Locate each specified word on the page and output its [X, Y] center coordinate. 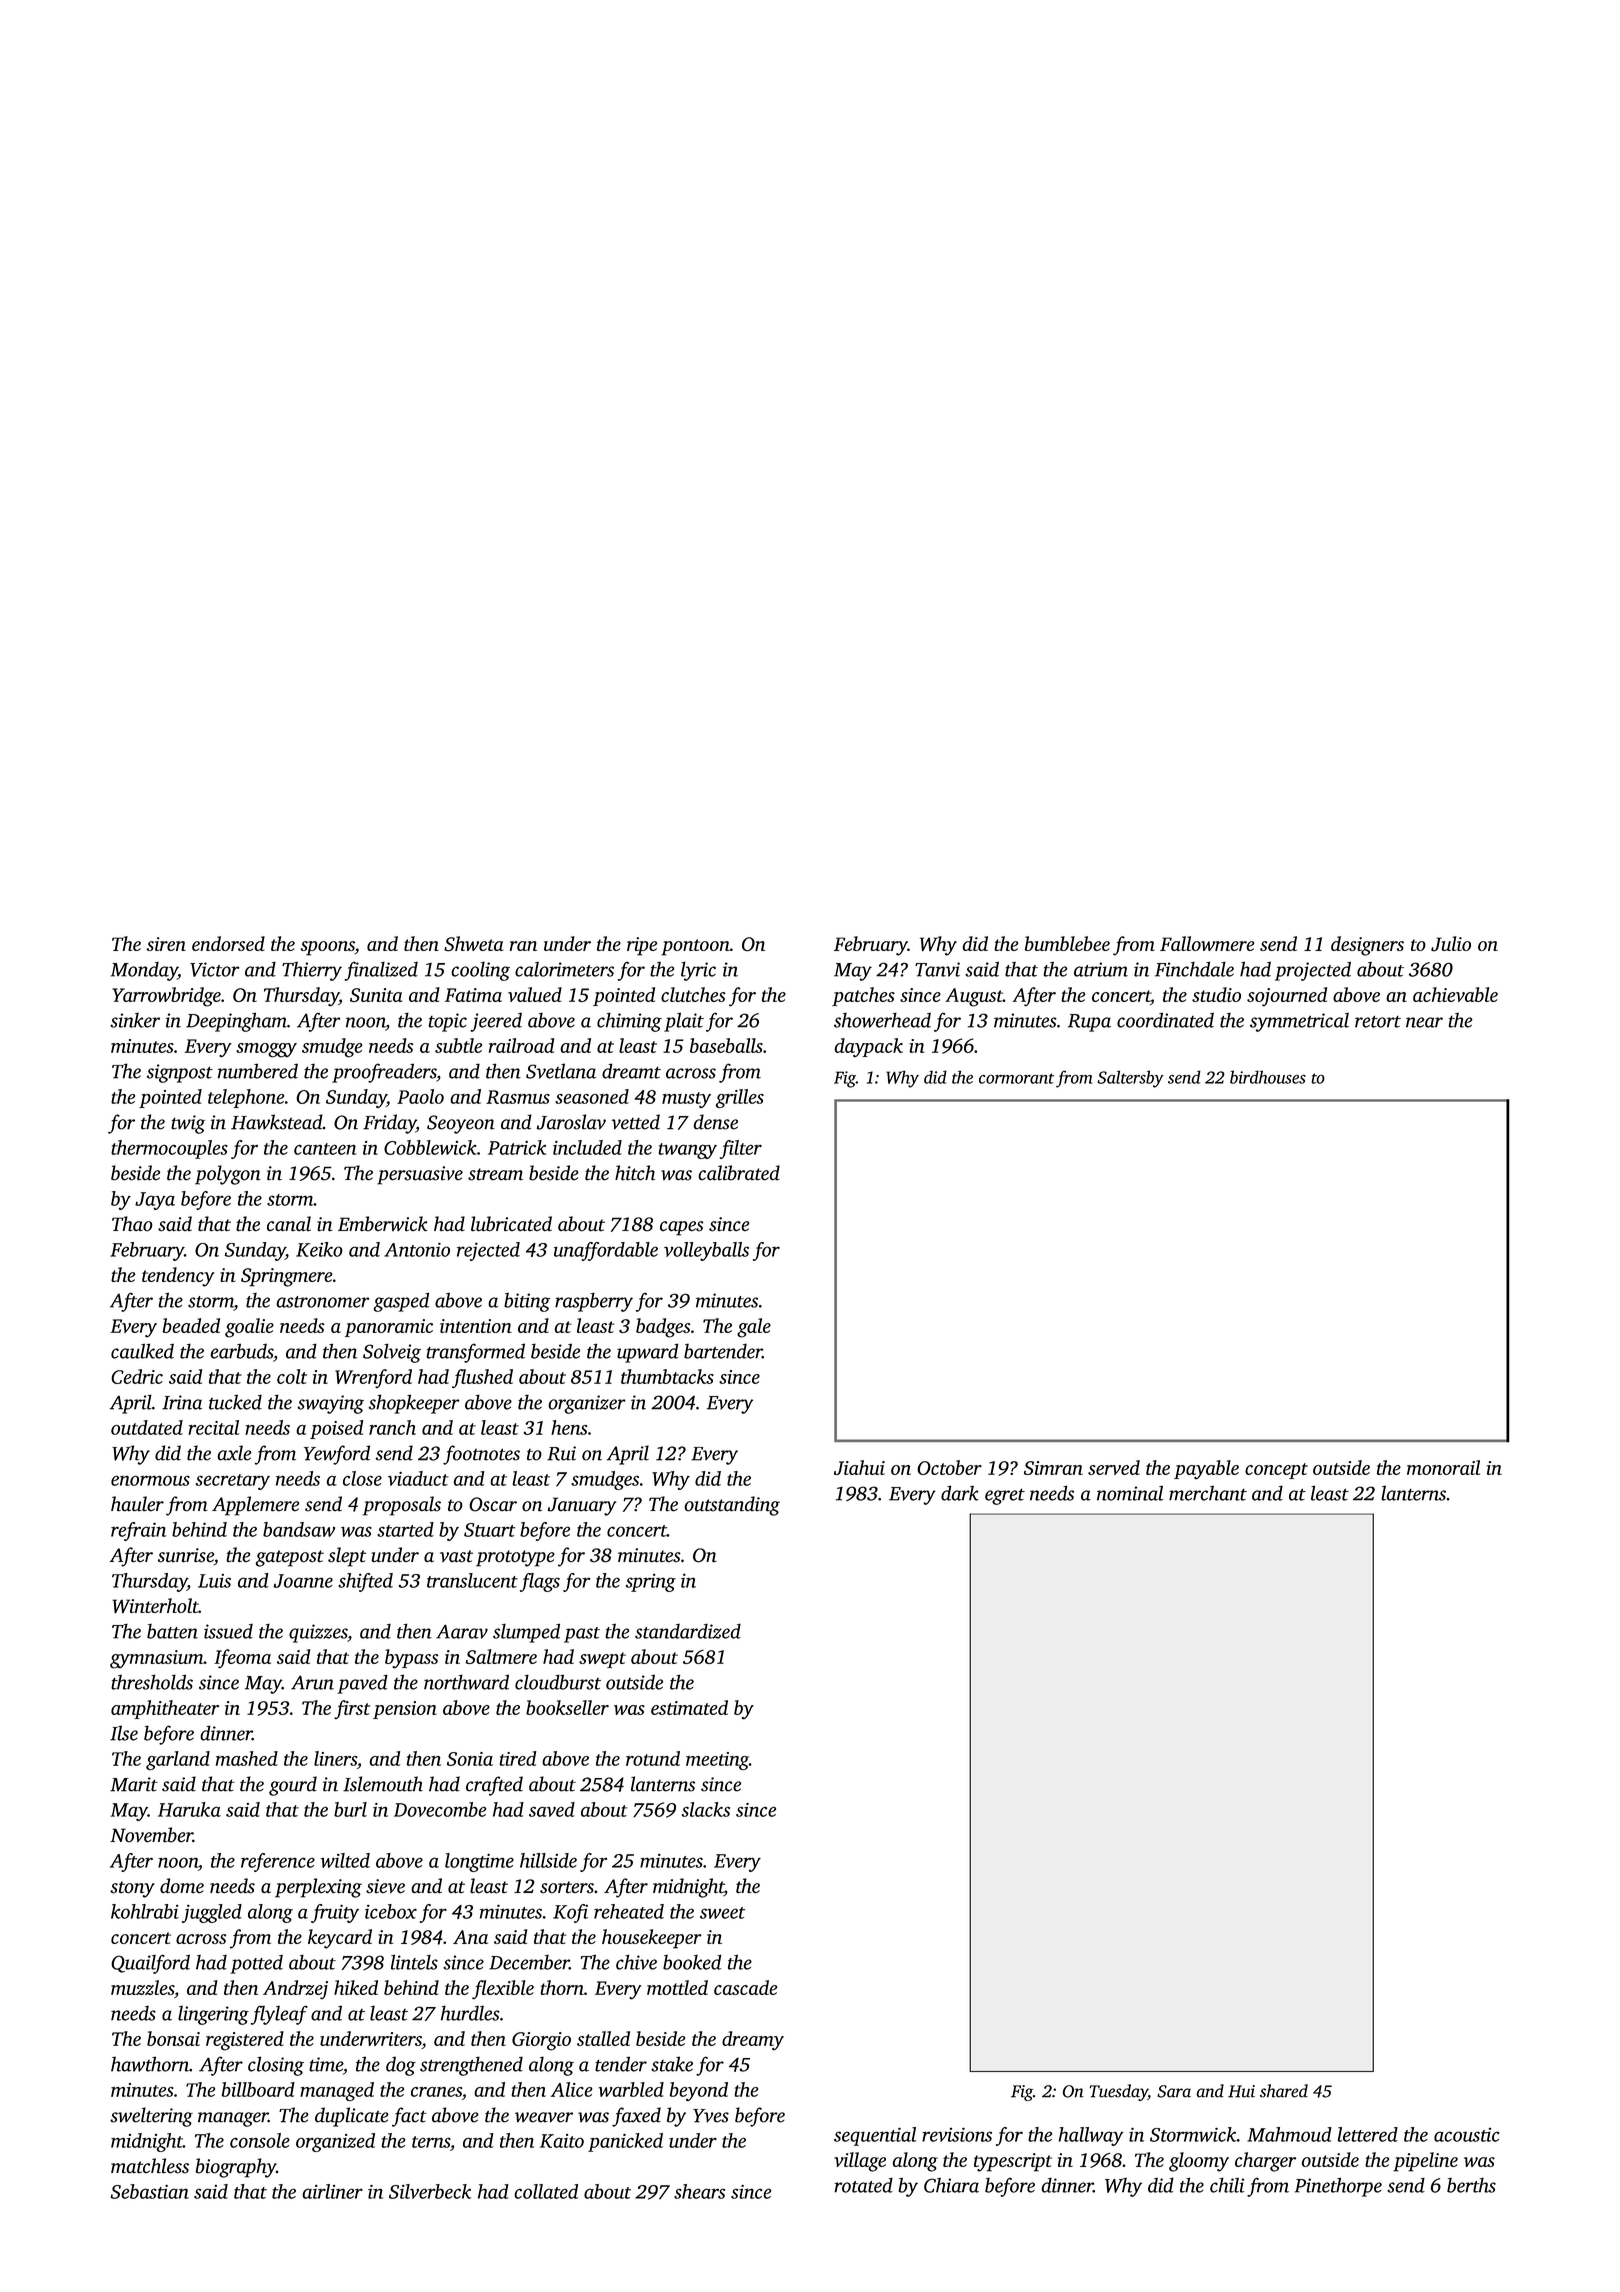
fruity [335, 1913]
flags [540, 1582]
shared [1284, 2091]
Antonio [417, 1250]
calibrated [739, 1173]
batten [172, 1631]
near [1424, 1022]
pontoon [695, 947]
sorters [567, 1887]
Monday [144, 971]
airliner [332, 2191]
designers [1367, 946]
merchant [1208, 1493]
